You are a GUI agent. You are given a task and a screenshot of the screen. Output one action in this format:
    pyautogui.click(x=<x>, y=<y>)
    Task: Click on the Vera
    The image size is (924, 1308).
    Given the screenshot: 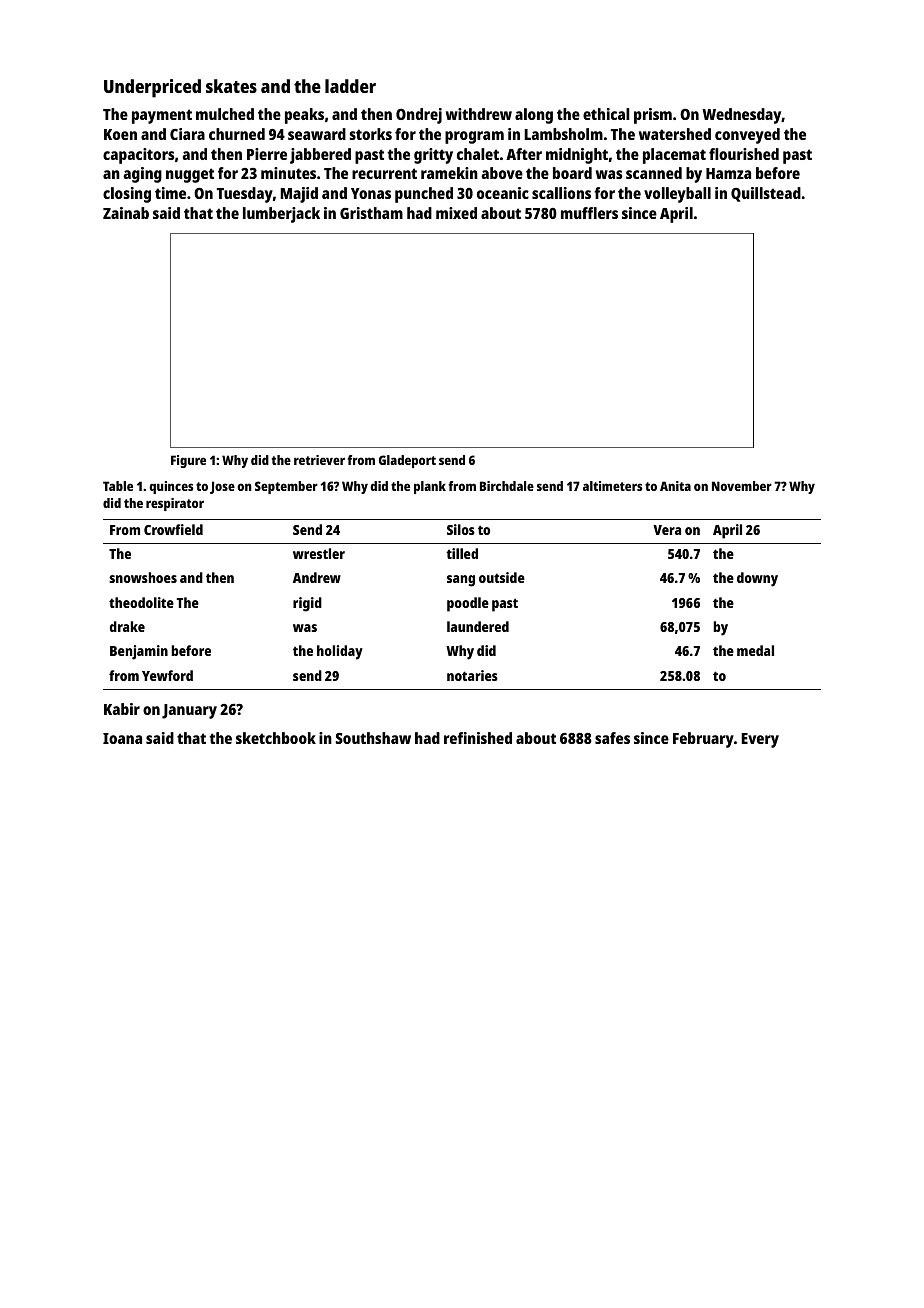 What is the action you would take?
    pyautogui.click(x=667, y=530)
